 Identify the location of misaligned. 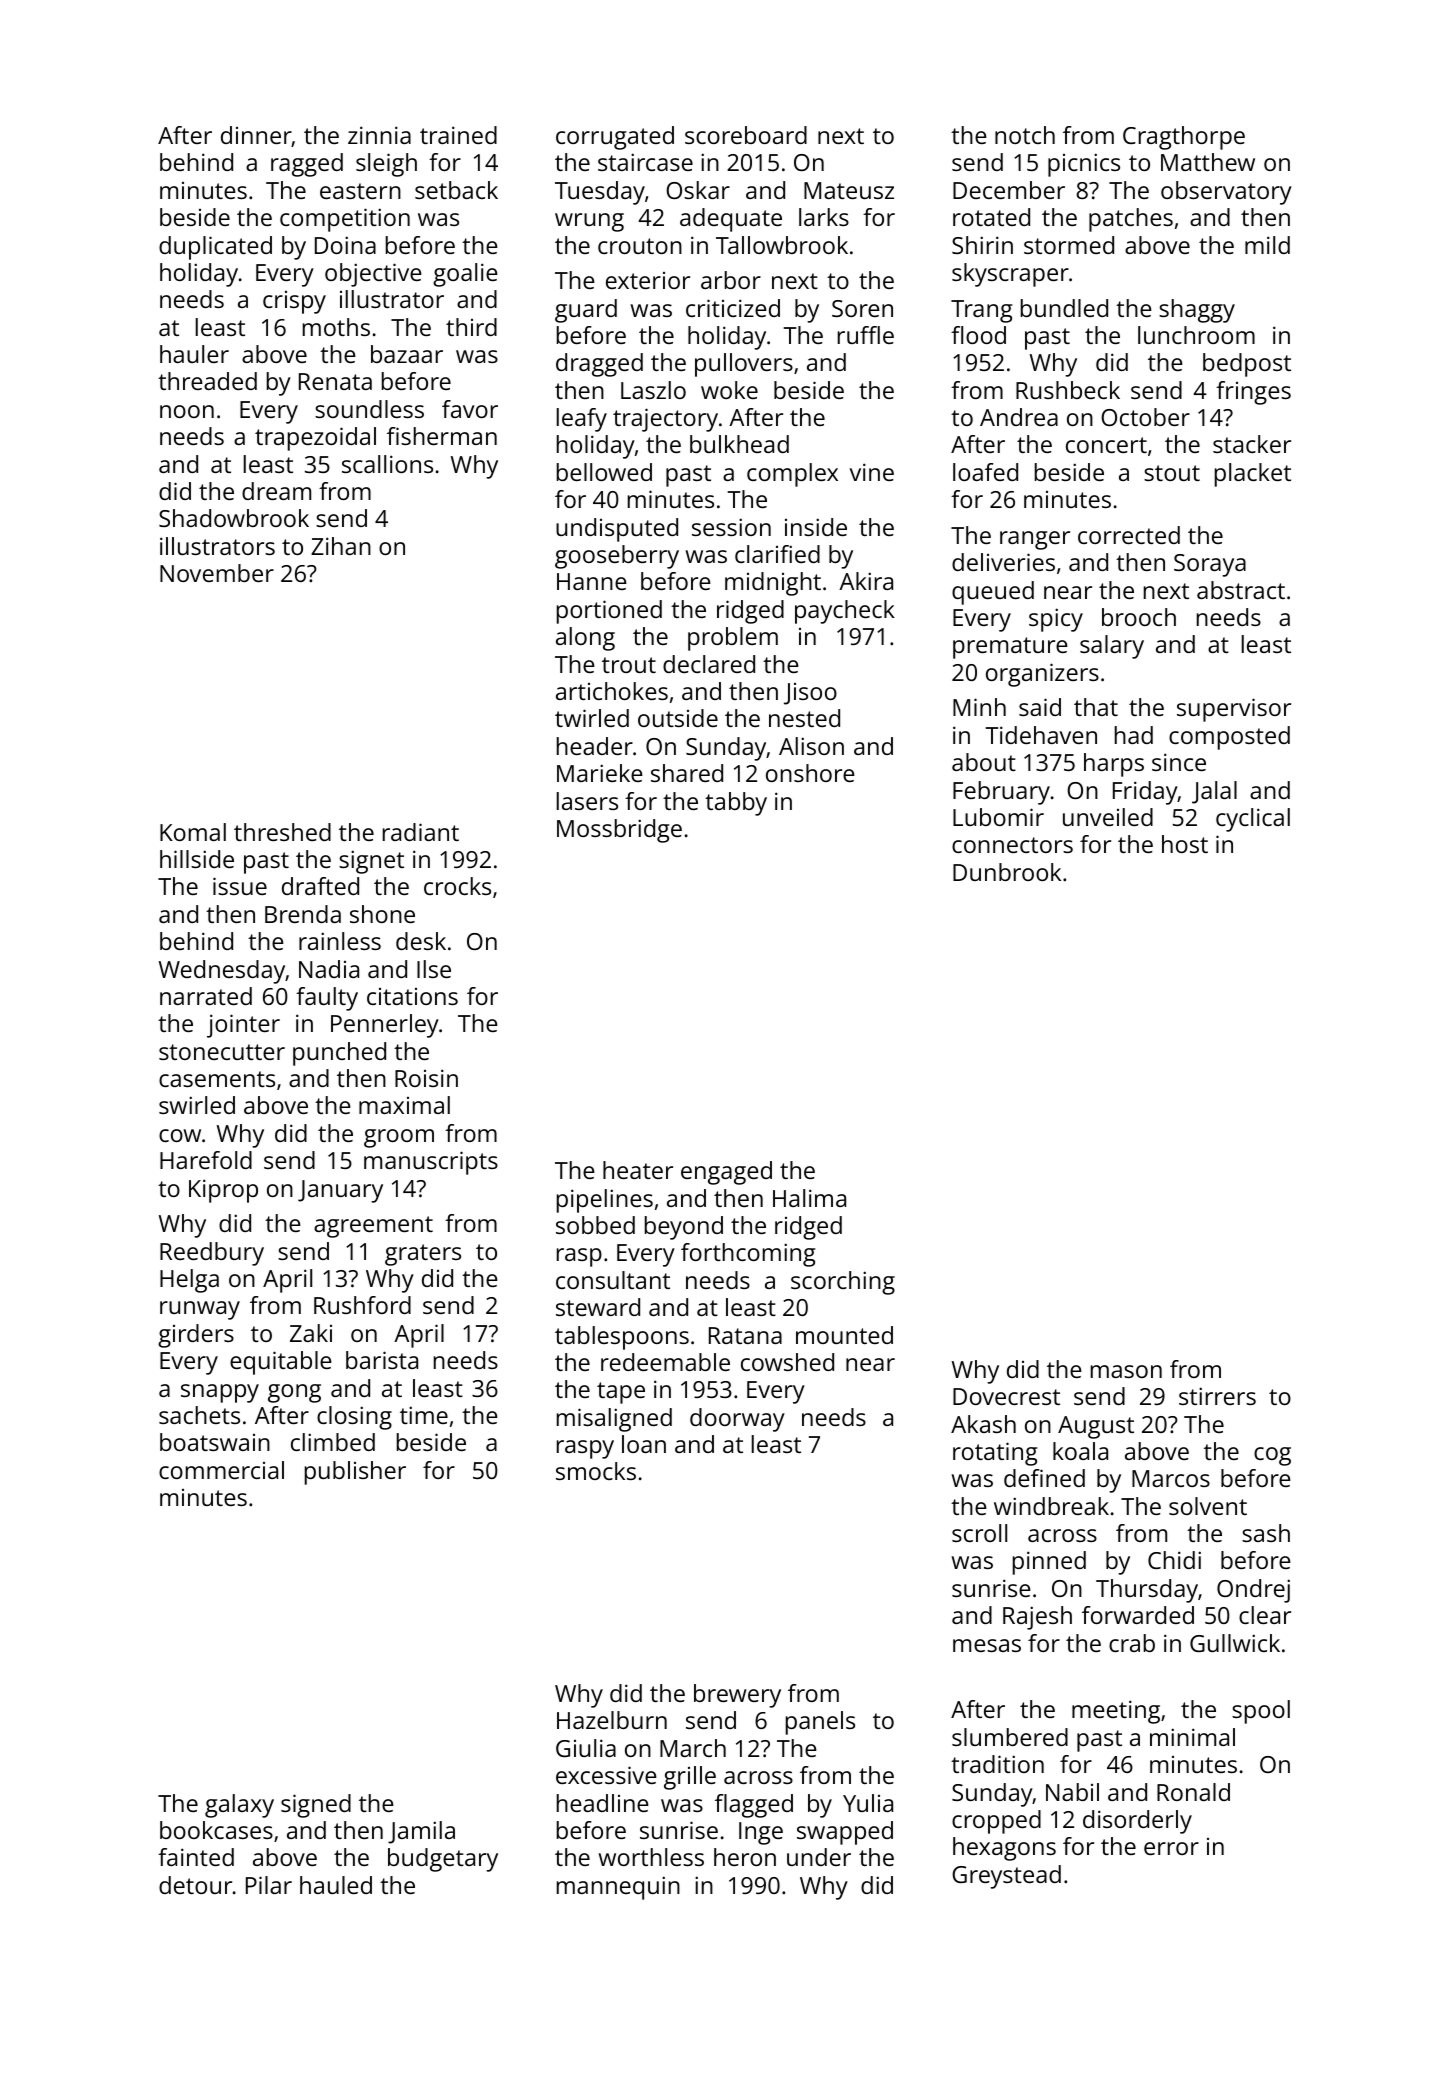
(614, 1420).
